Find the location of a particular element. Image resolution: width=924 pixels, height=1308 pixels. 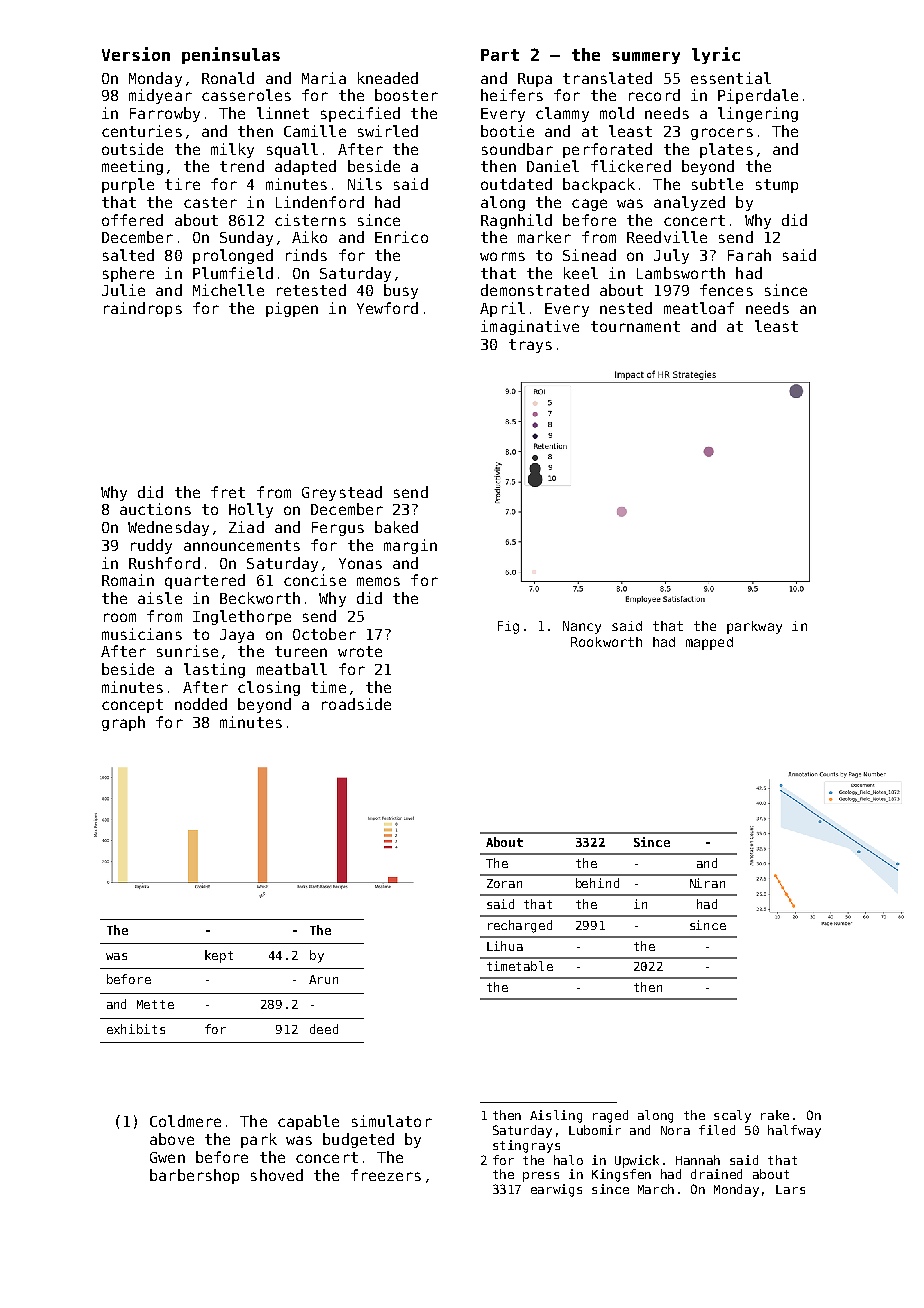

roadside is located at coordinates (356, 704).
